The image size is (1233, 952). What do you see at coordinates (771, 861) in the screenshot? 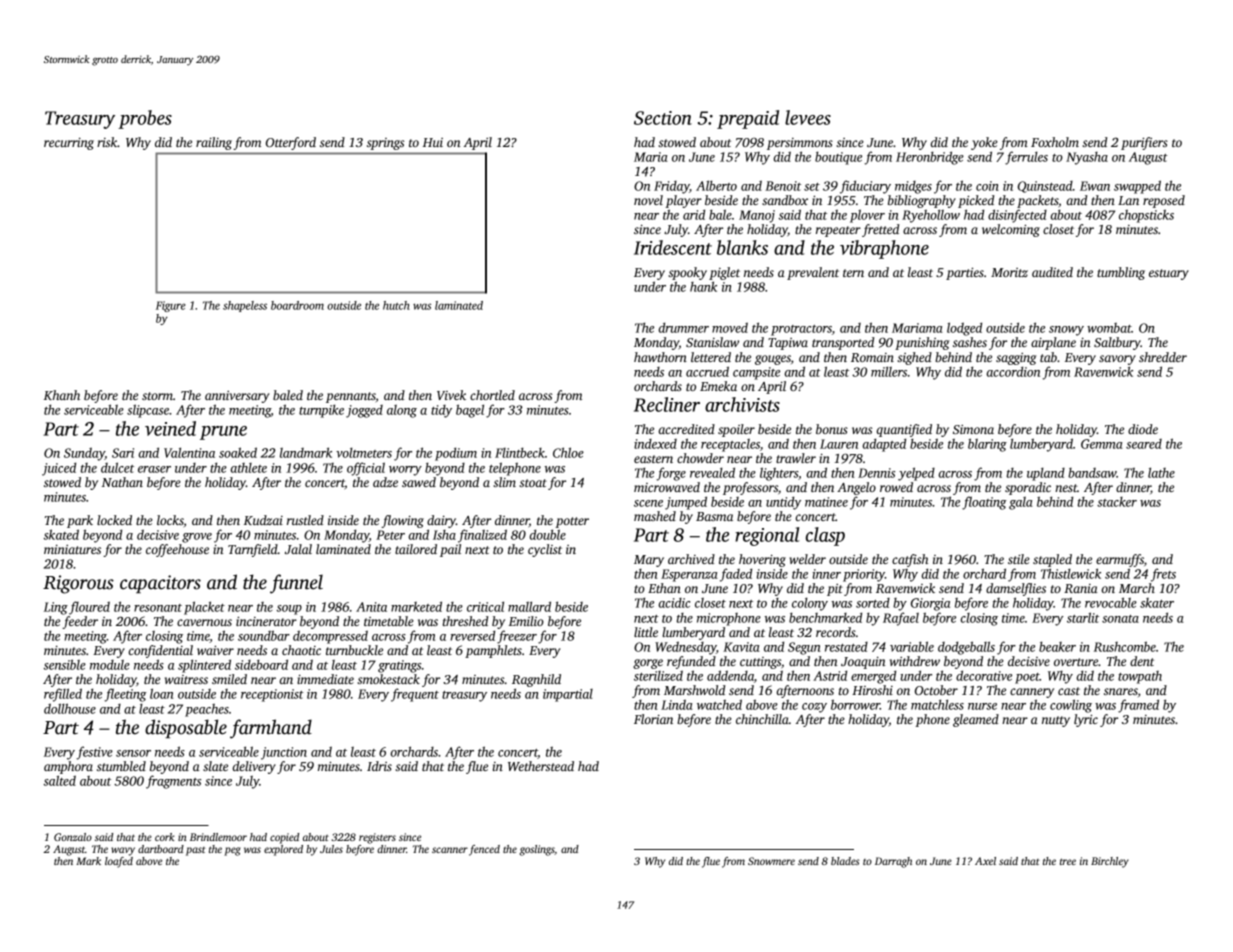
I see `Snowmere` at bounding box center [771, 861].
